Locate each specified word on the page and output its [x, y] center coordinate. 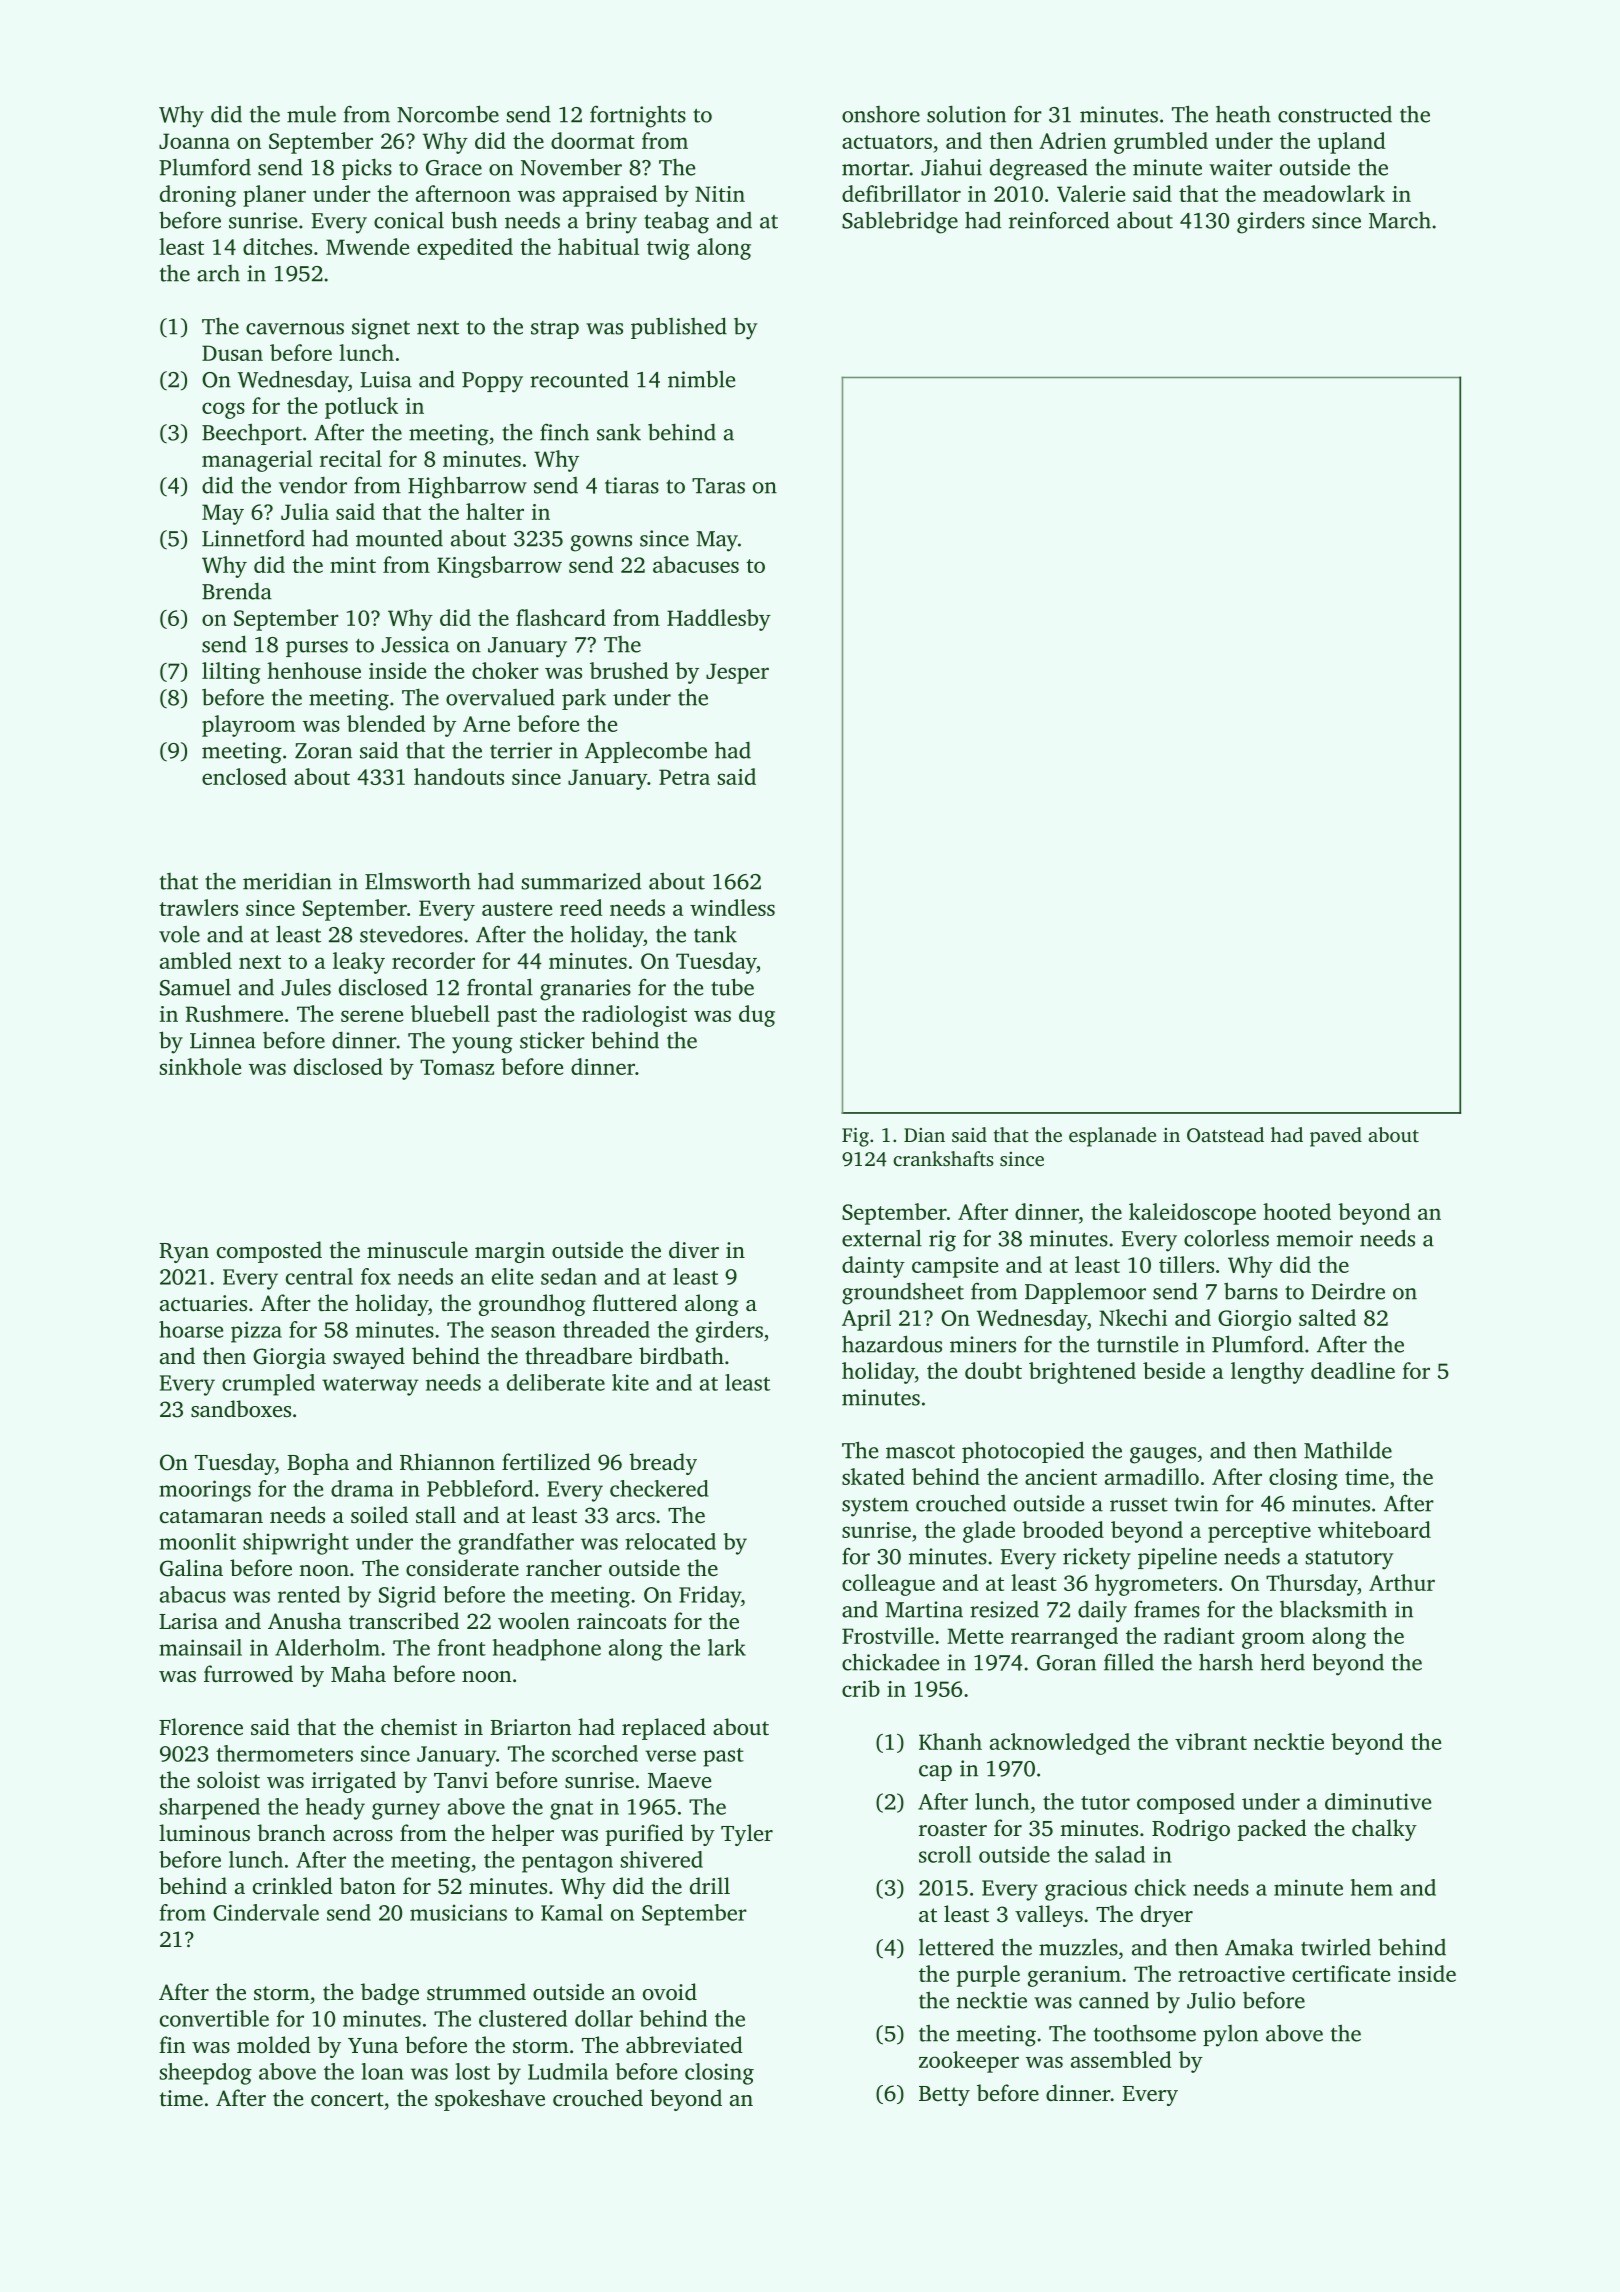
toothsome [1145, 2033]
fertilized [546, 1462]
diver [694, 1250]
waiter [1240, 167]
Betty [944, 2096]
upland [1351, 143]
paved [1336, 1137]
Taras [718, 486]
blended [386, 723]
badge [390, 1994]
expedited [465, 249]
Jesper [737, 673]
